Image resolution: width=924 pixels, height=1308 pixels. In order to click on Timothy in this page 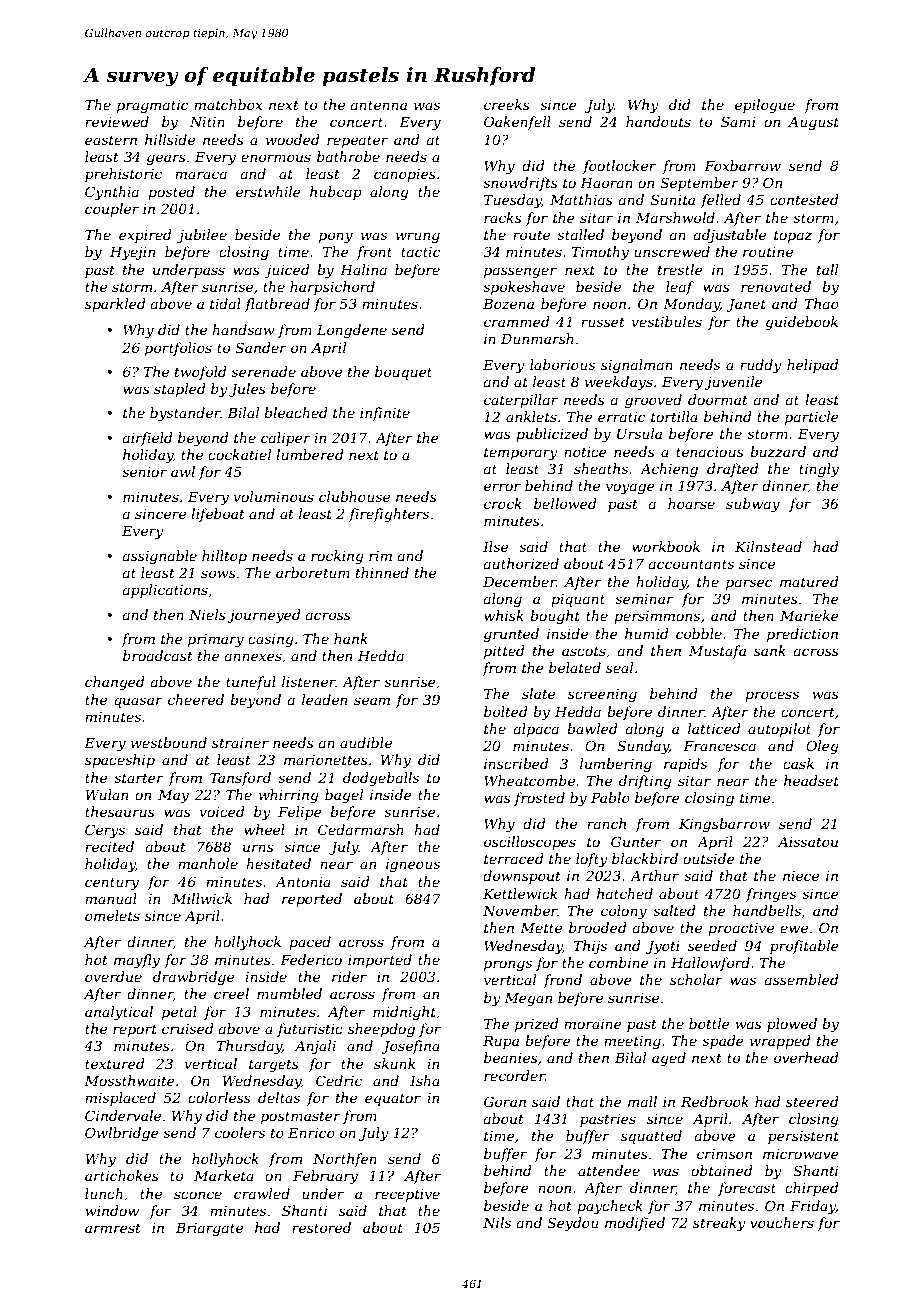, I will do `click(600, 253)`.
